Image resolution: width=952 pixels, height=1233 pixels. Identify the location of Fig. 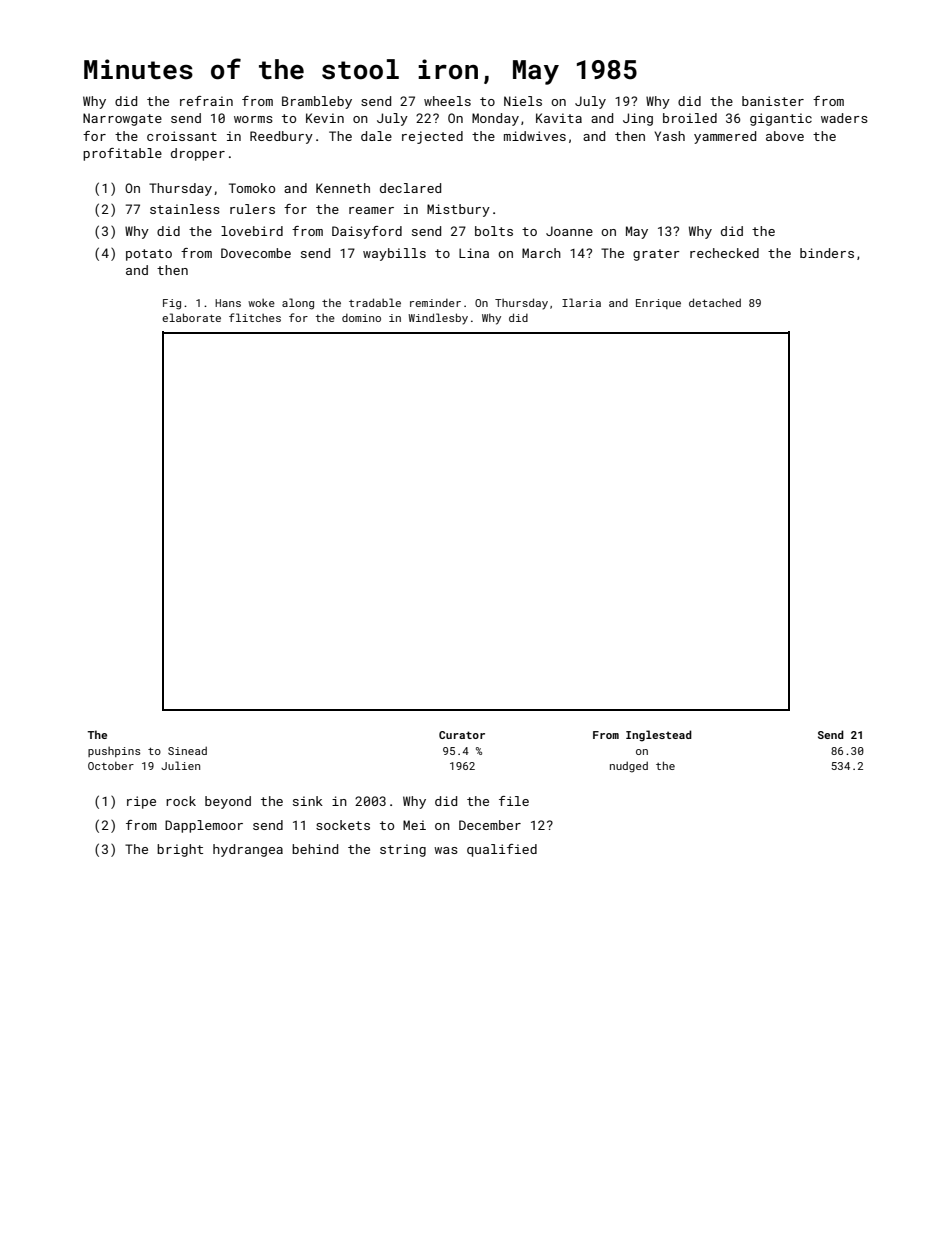
(172, 304).
